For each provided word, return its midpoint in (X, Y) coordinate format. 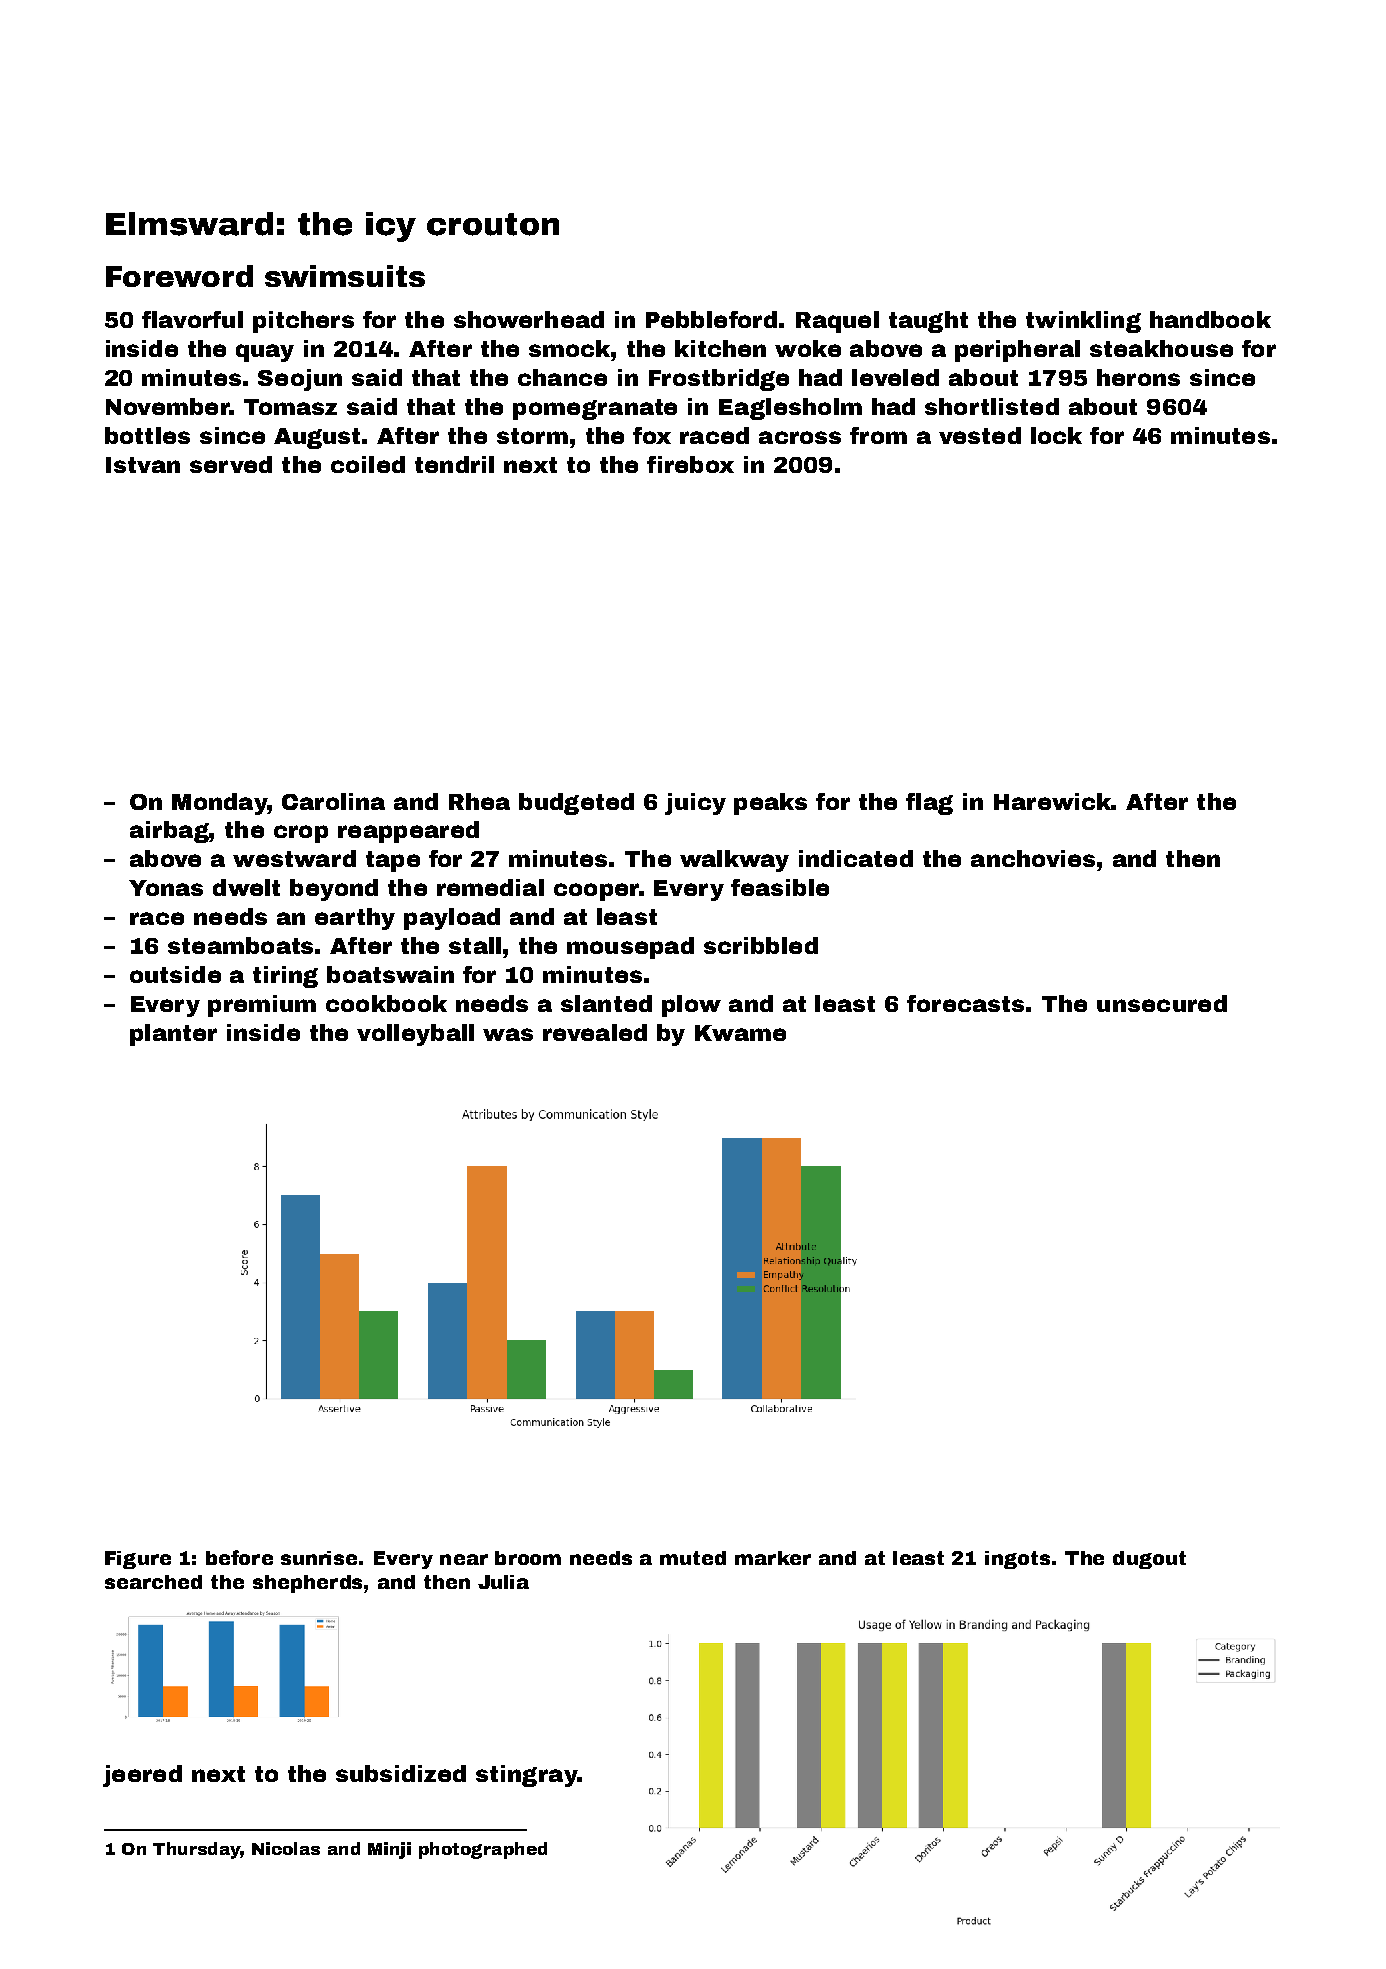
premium (262, 1006)
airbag (170, 832)
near (464, 1559)
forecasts (965, 1003)
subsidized (401, 1773)
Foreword (179, 276)
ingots (1017, 1560)
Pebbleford (711, 319)
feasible (780, 887)
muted (693, 1558)
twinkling (1083, 322)
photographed (483, 1850)
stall (475, 945)
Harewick (1053, 801)
